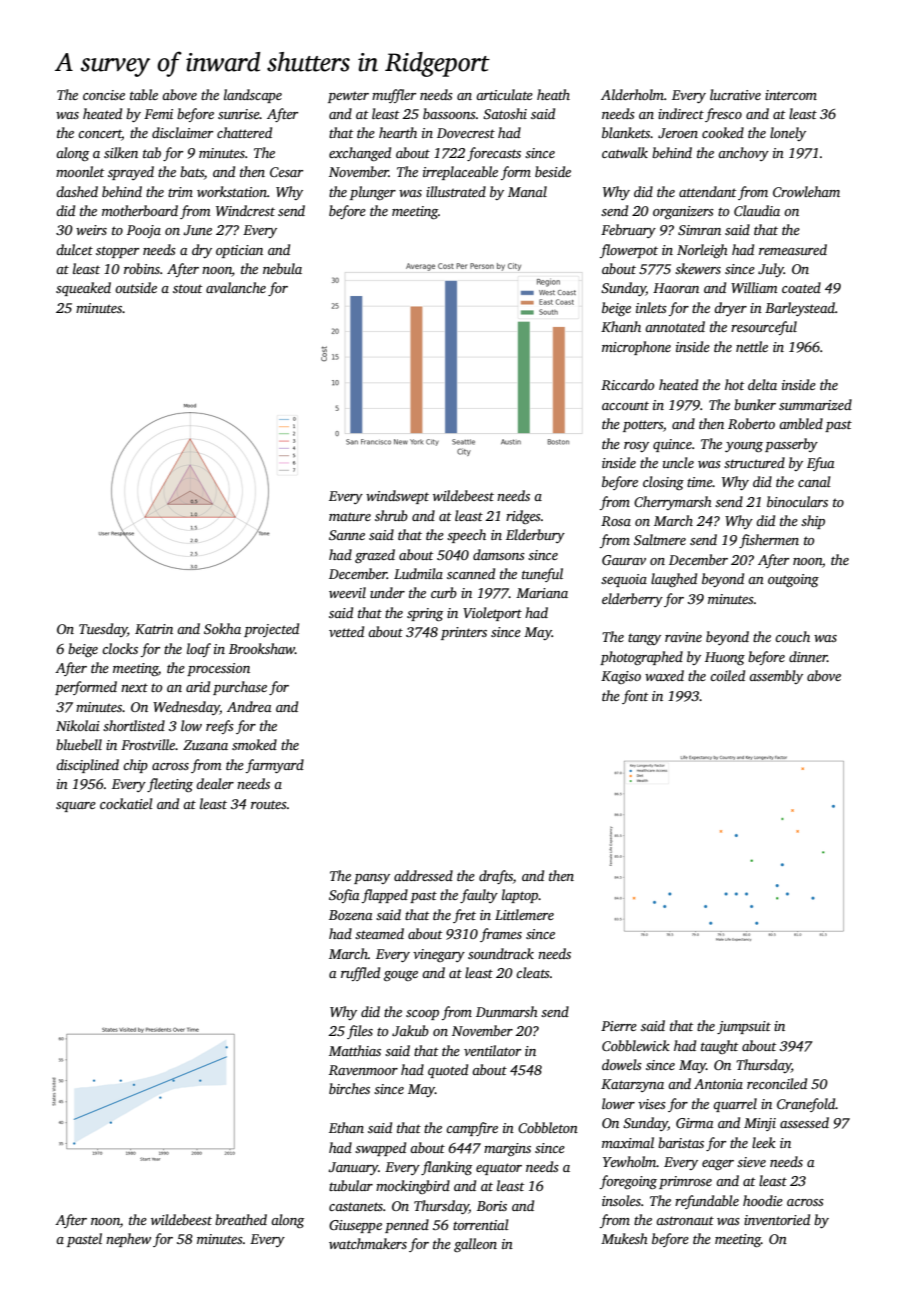 This page has width=908, height=1316. I want to click on routes, so click(269, 804).
